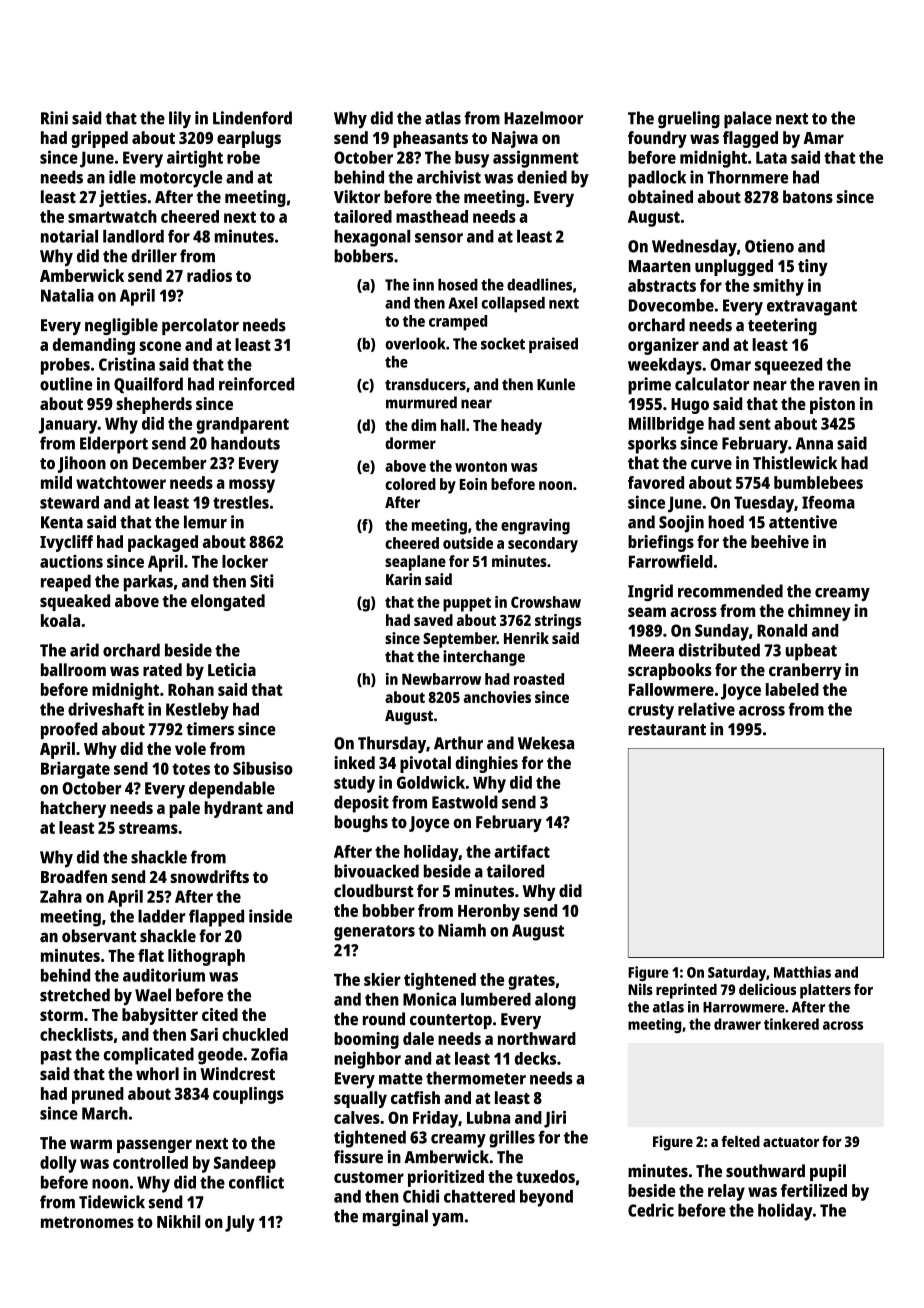 The width and height of the document is (924, 1308). Describe the element at coordinates (180, 119) in the document. I see `lily` at that location.
